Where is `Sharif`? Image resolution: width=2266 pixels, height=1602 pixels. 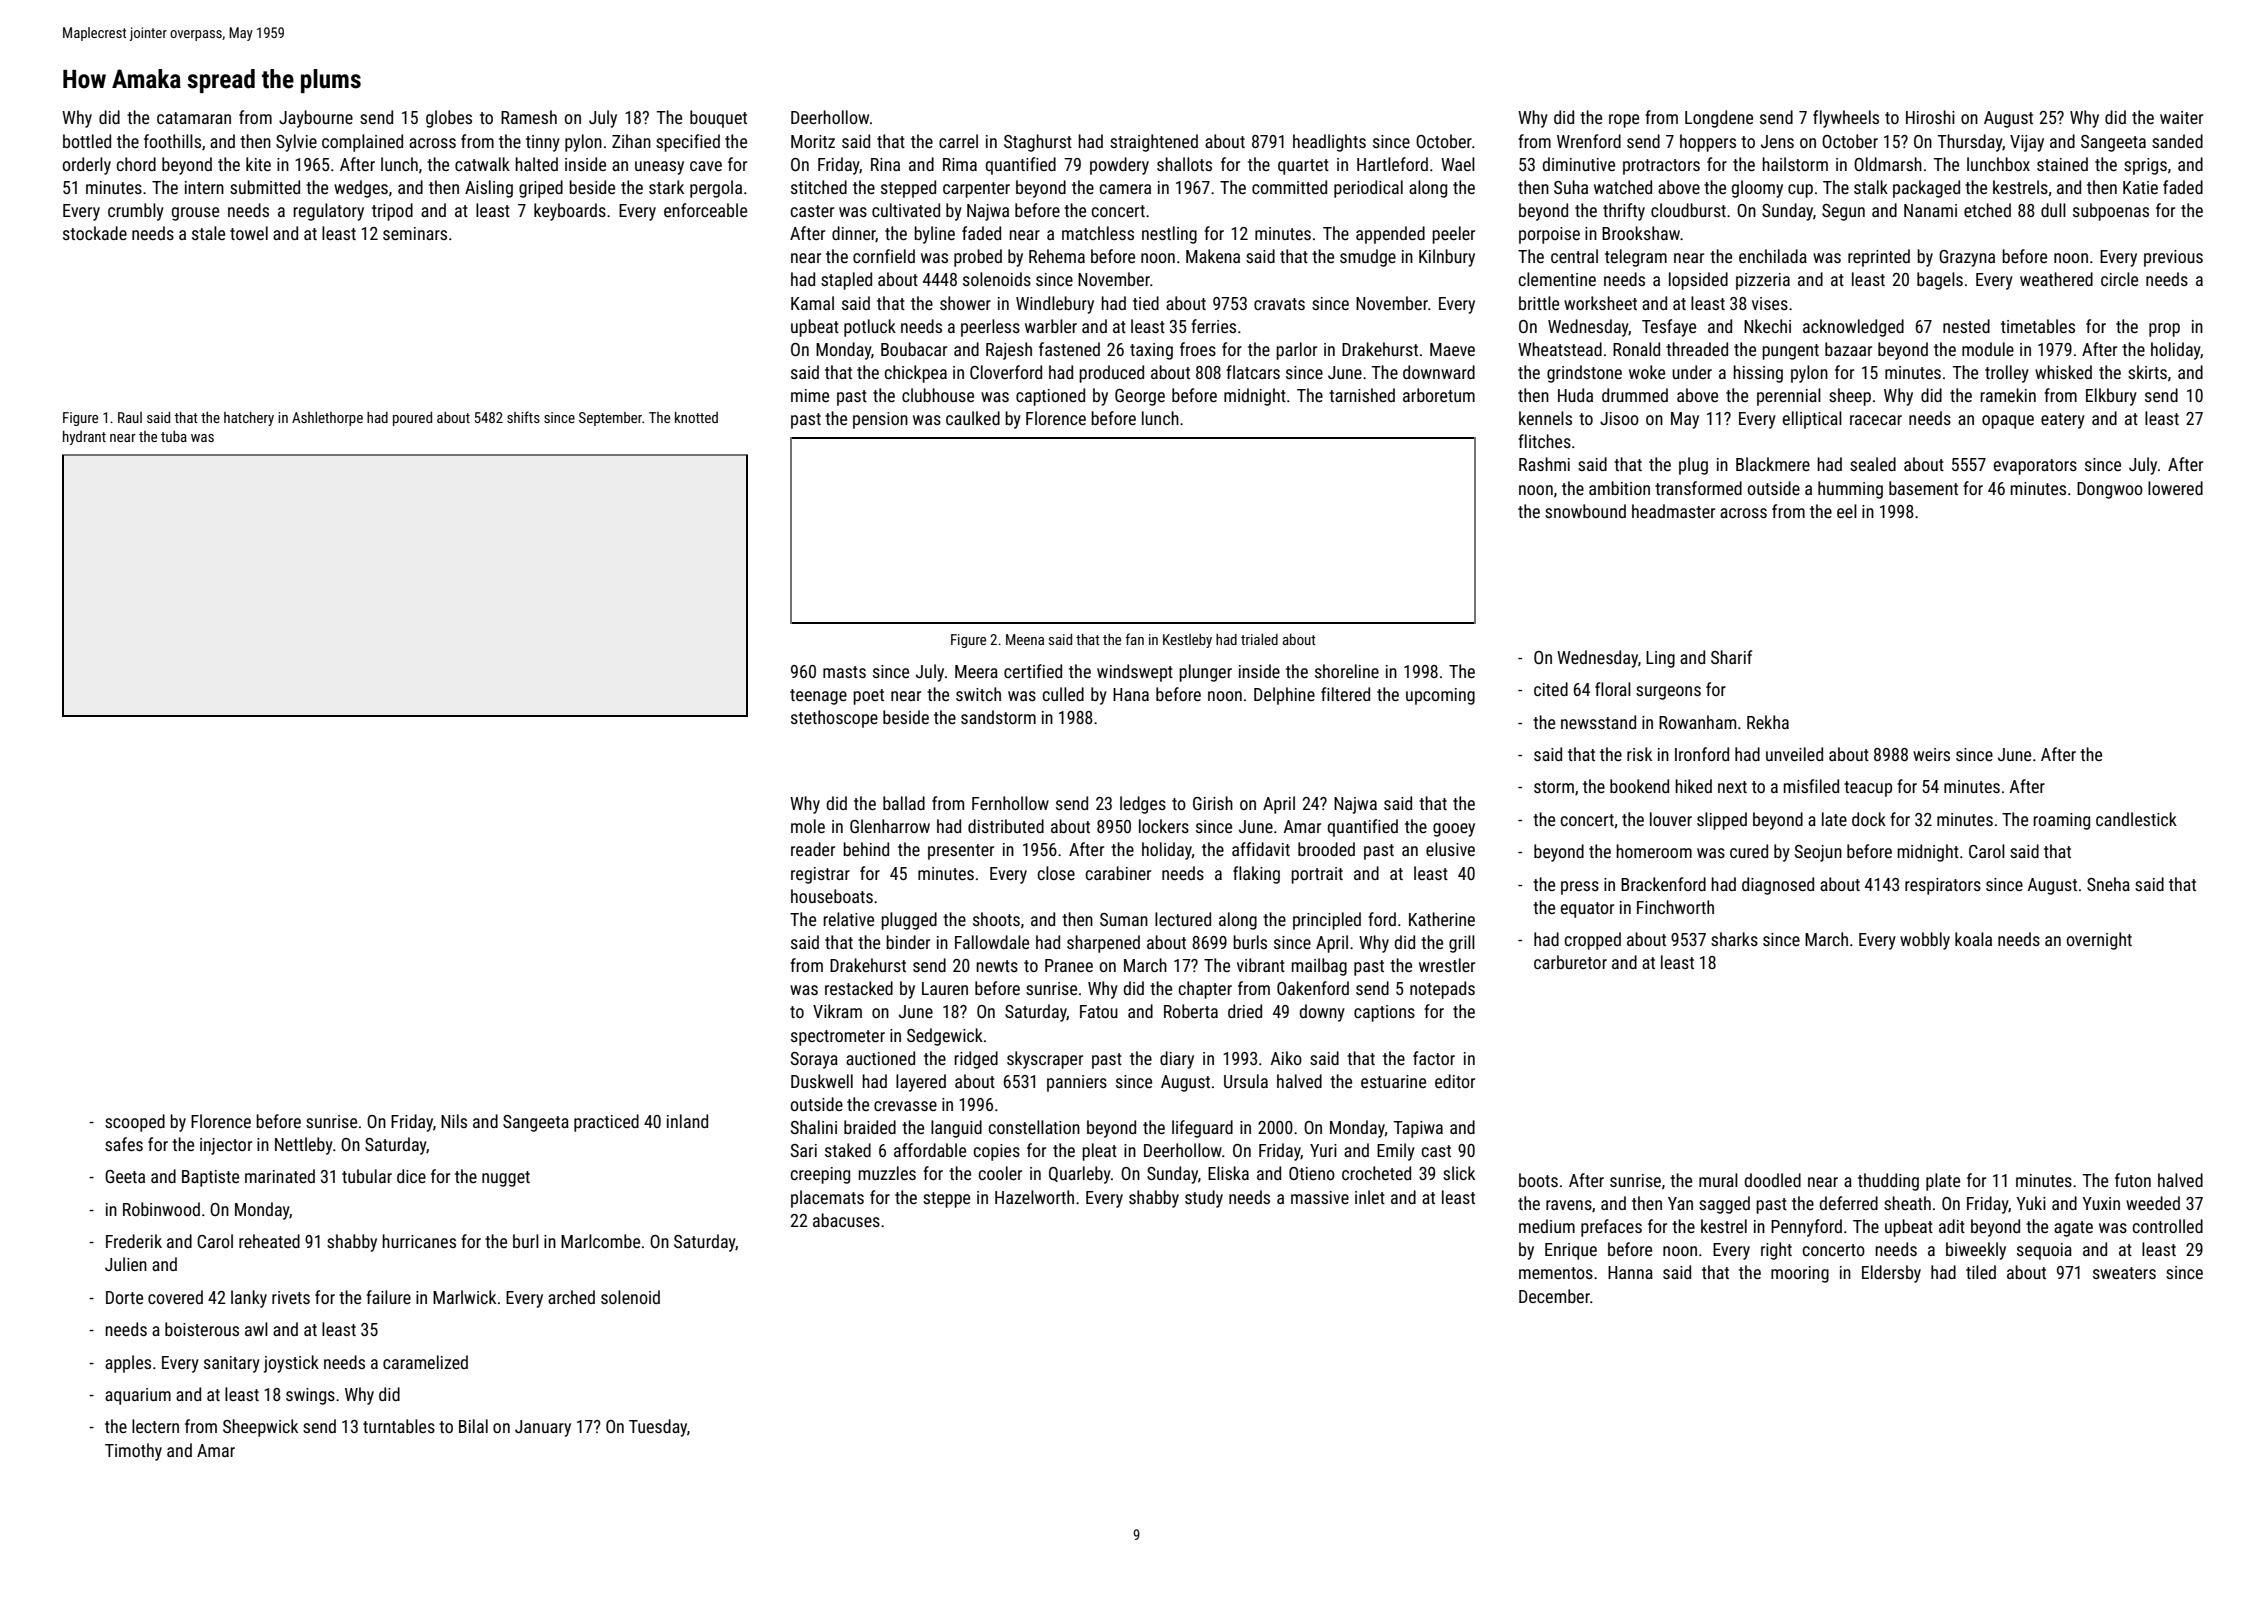
Sharif is located at coordinates (1731, 657).
